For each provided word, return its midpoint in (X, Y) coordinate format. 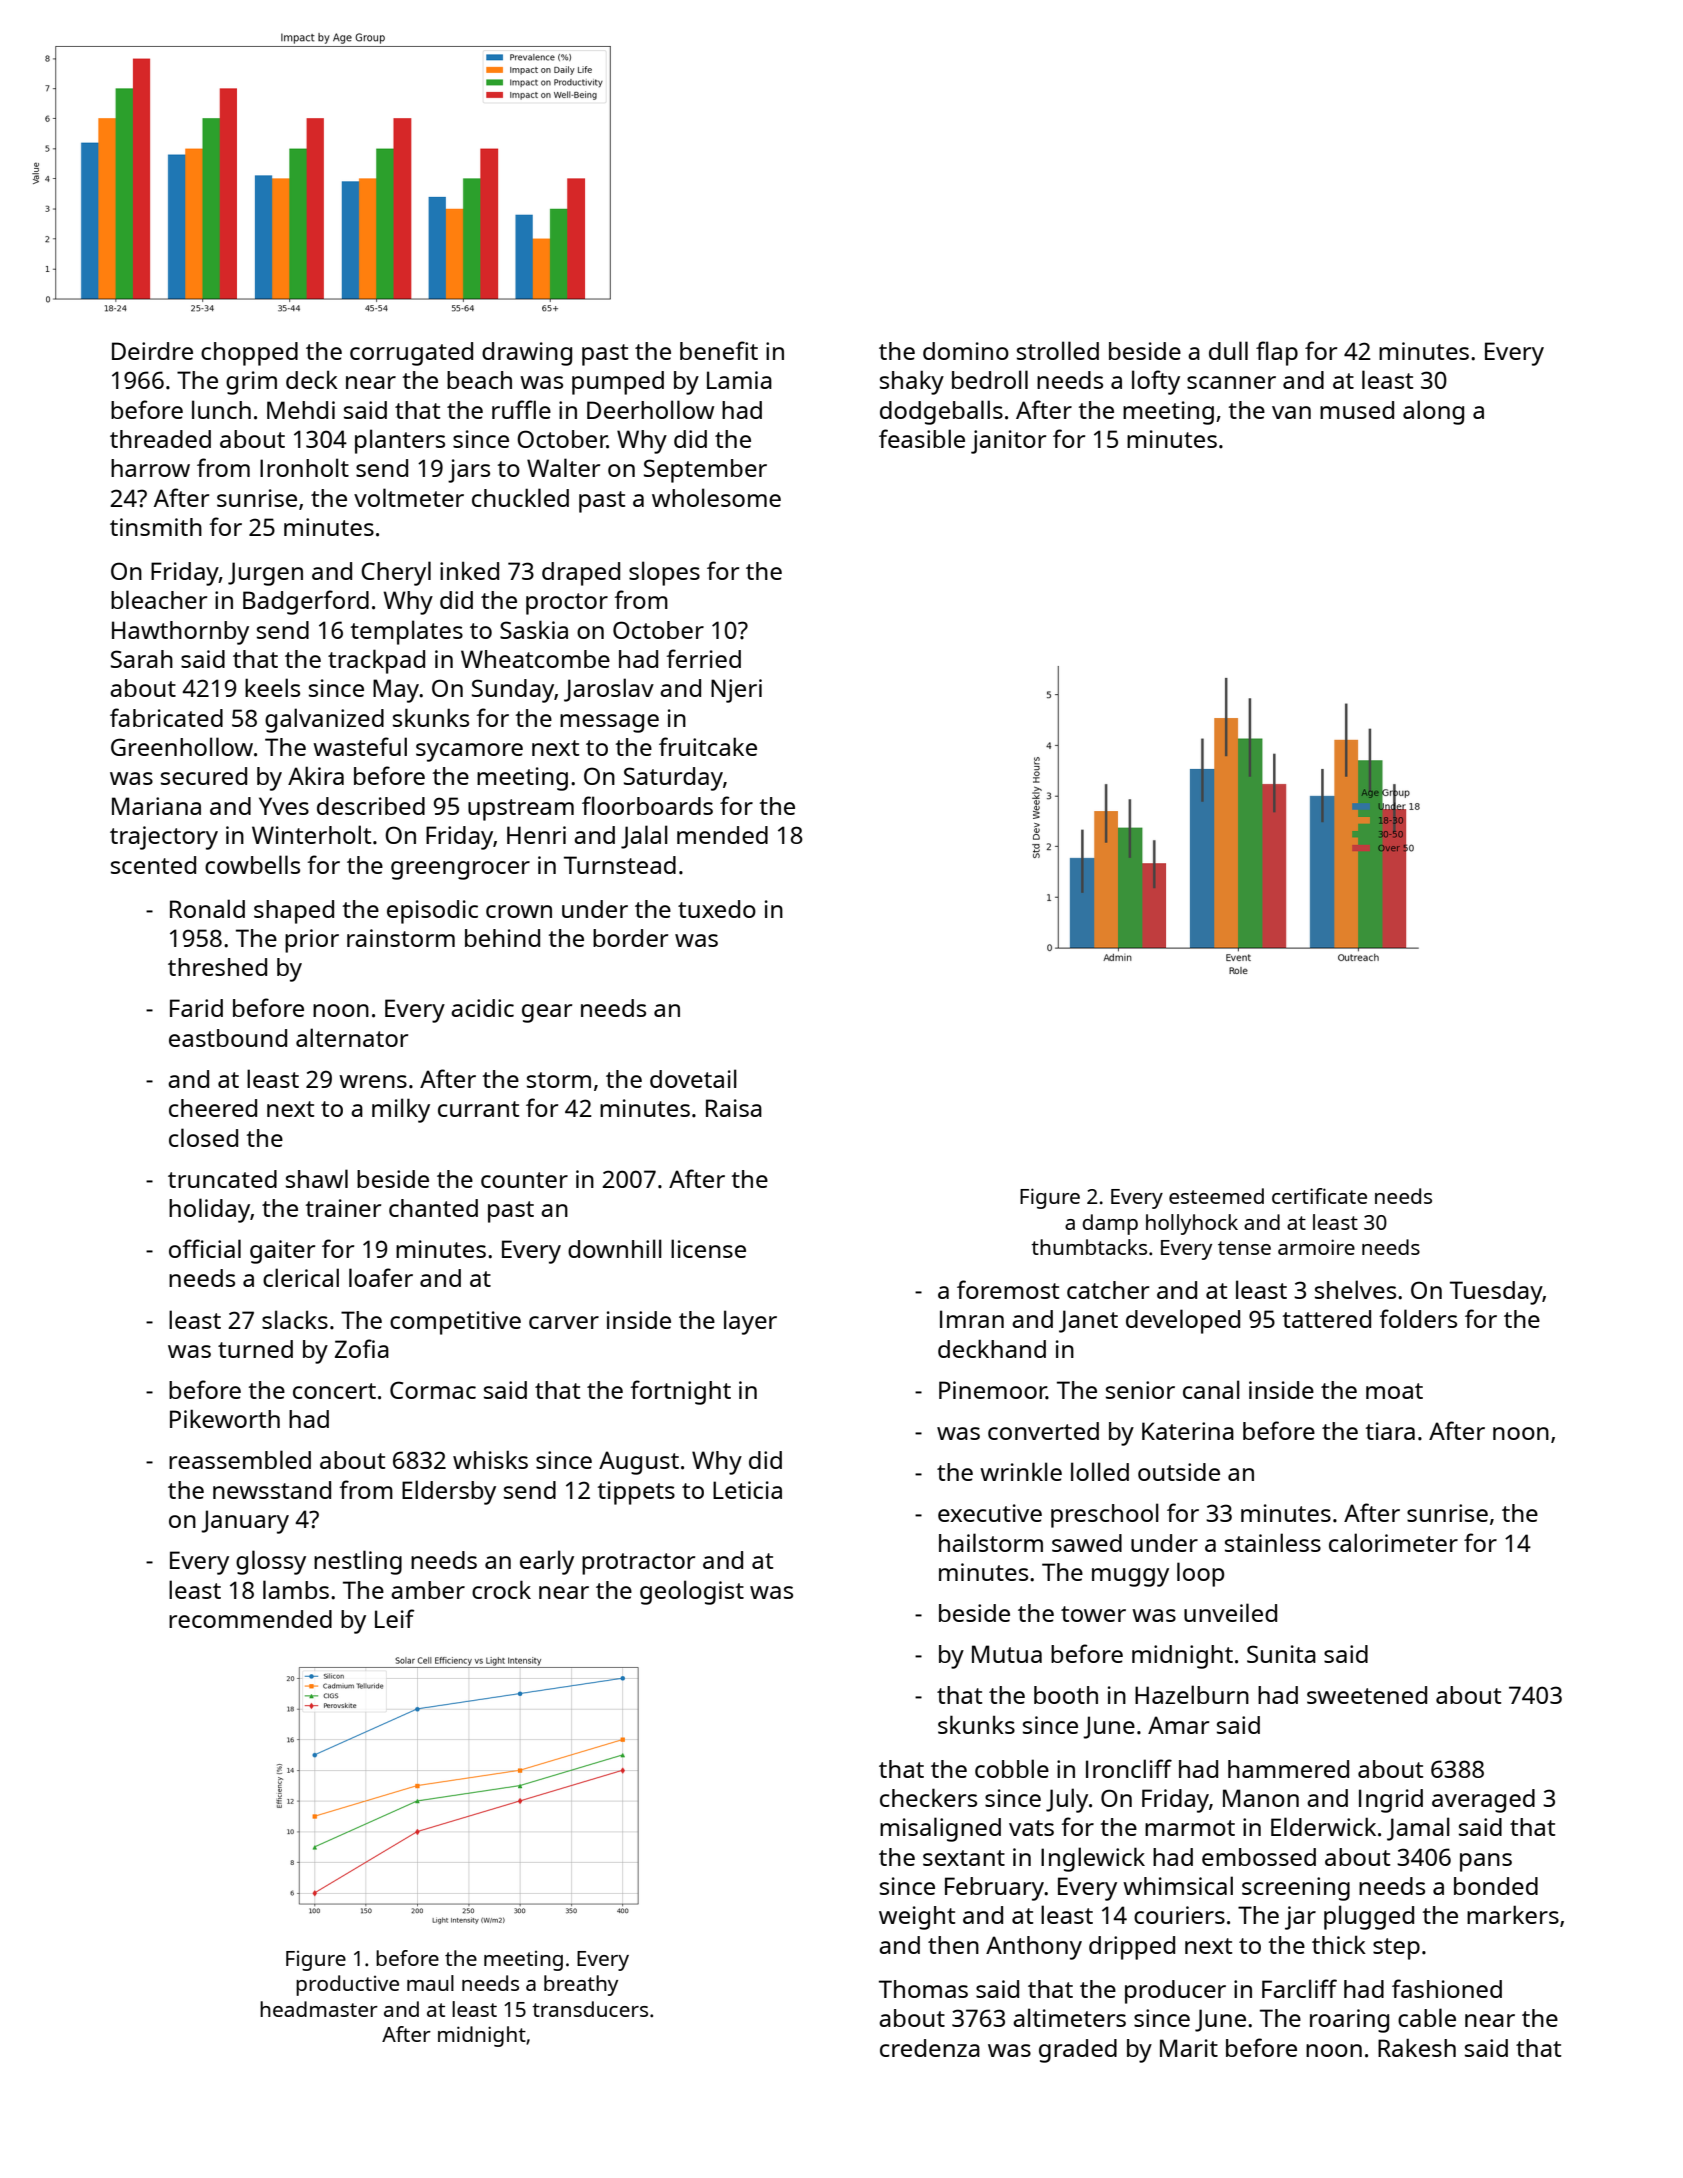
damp (1110, 1224)
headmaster (319, 2009)
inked (469, 571)
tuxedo (717, 909)
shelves (1355, 1289)
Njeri (736, 691)
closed (203, 1137)
